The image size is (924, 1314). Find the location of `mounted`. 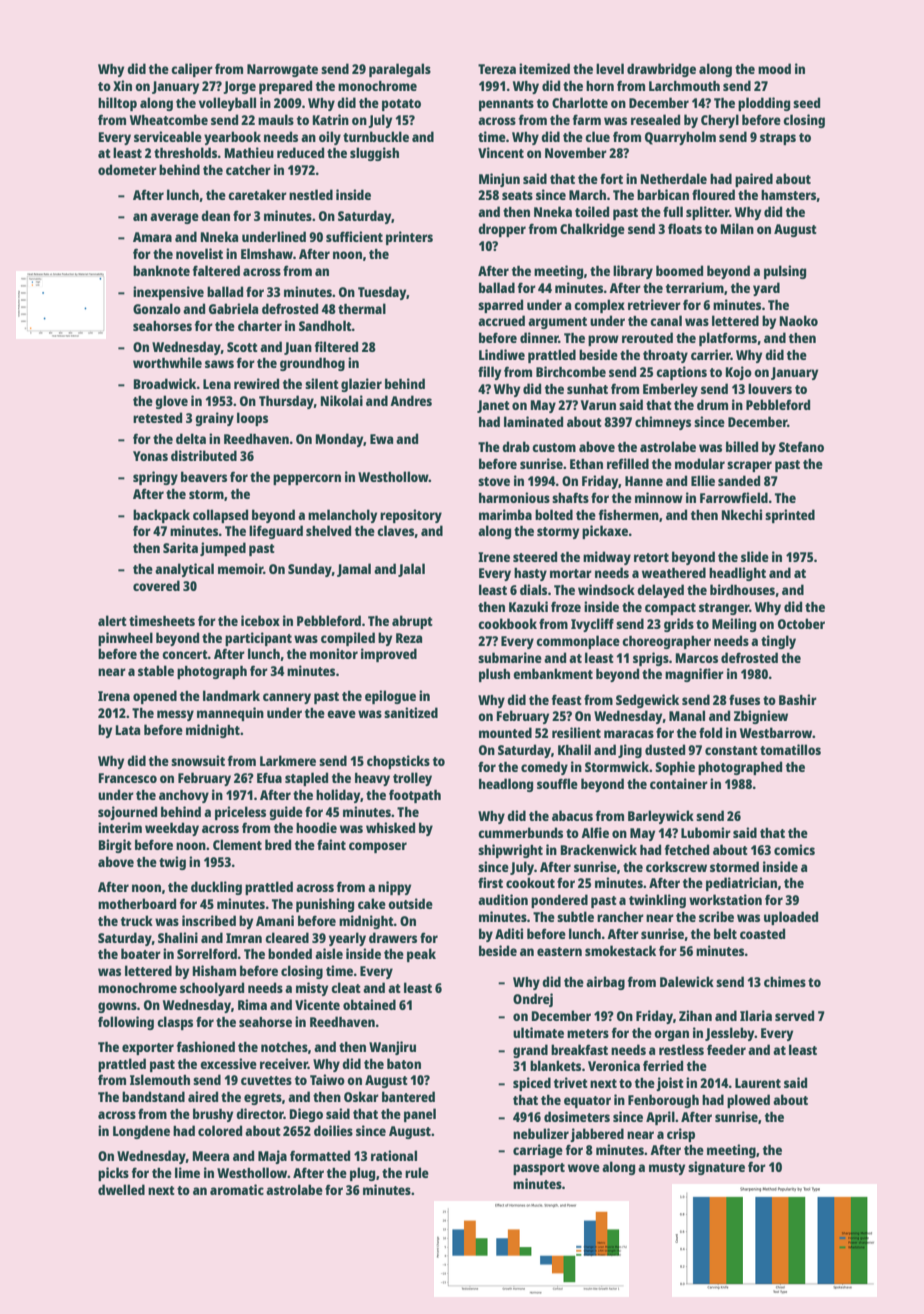

mounted is located at coordinates (505, 732).
